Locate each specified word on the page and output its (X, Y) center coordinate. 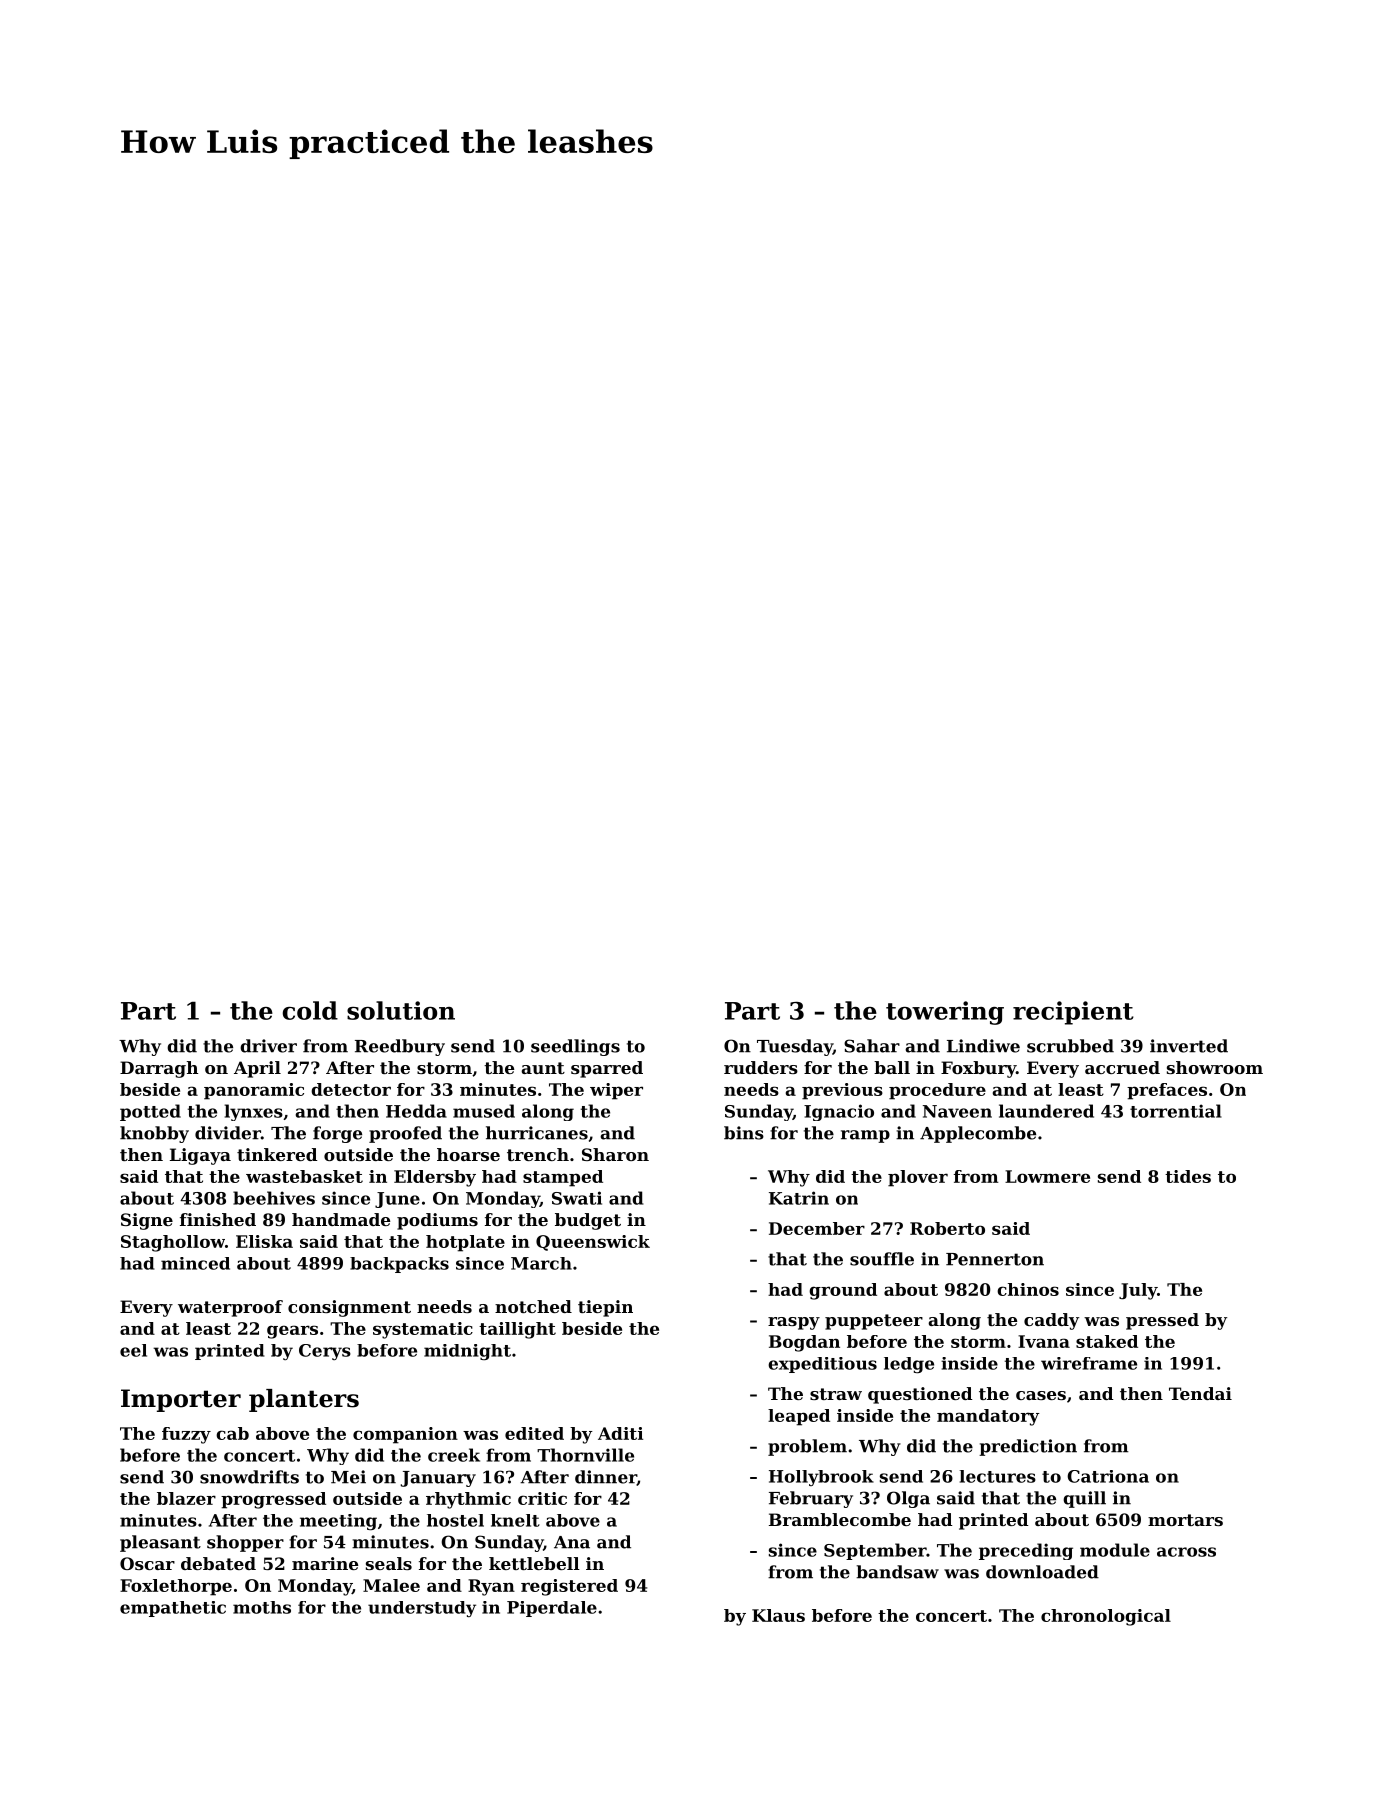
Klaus (778, 1615)
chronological (1106, 1617)
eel (133, 1350)
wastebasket (304, 1176)
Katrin (799, 1198)
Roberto (947, 1228)
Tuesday (795, 1047)
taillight (517, 1330)
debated (218, 1563)
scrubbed (1070, 1046)
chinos (1028, 1289)
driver (268, 1046)
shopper (245, 1543)
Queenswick (593, 1243)
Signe (147, 1221)
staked (1107, 1341)
